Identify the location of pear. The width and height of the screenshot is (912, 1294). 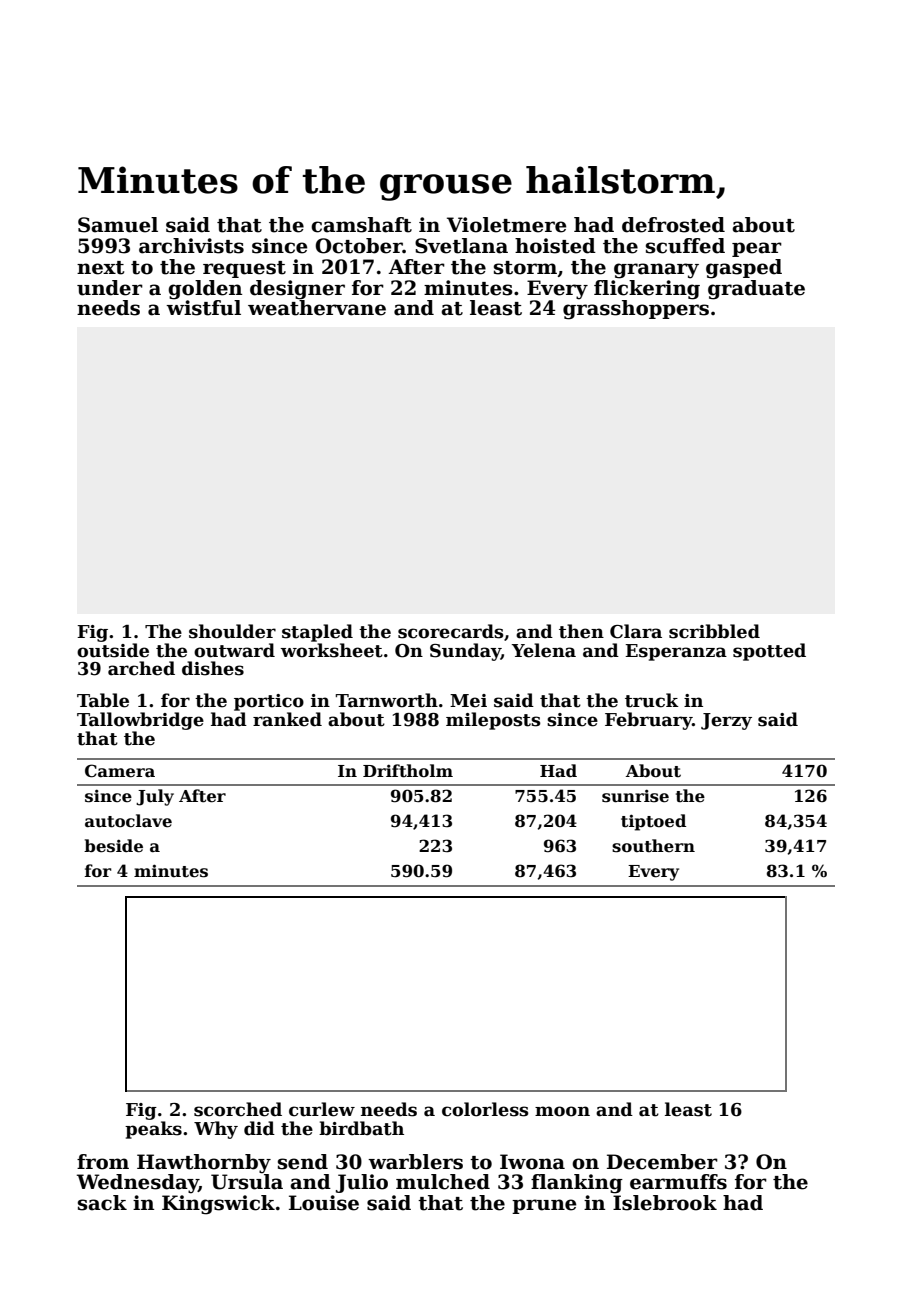
(757, 249).
